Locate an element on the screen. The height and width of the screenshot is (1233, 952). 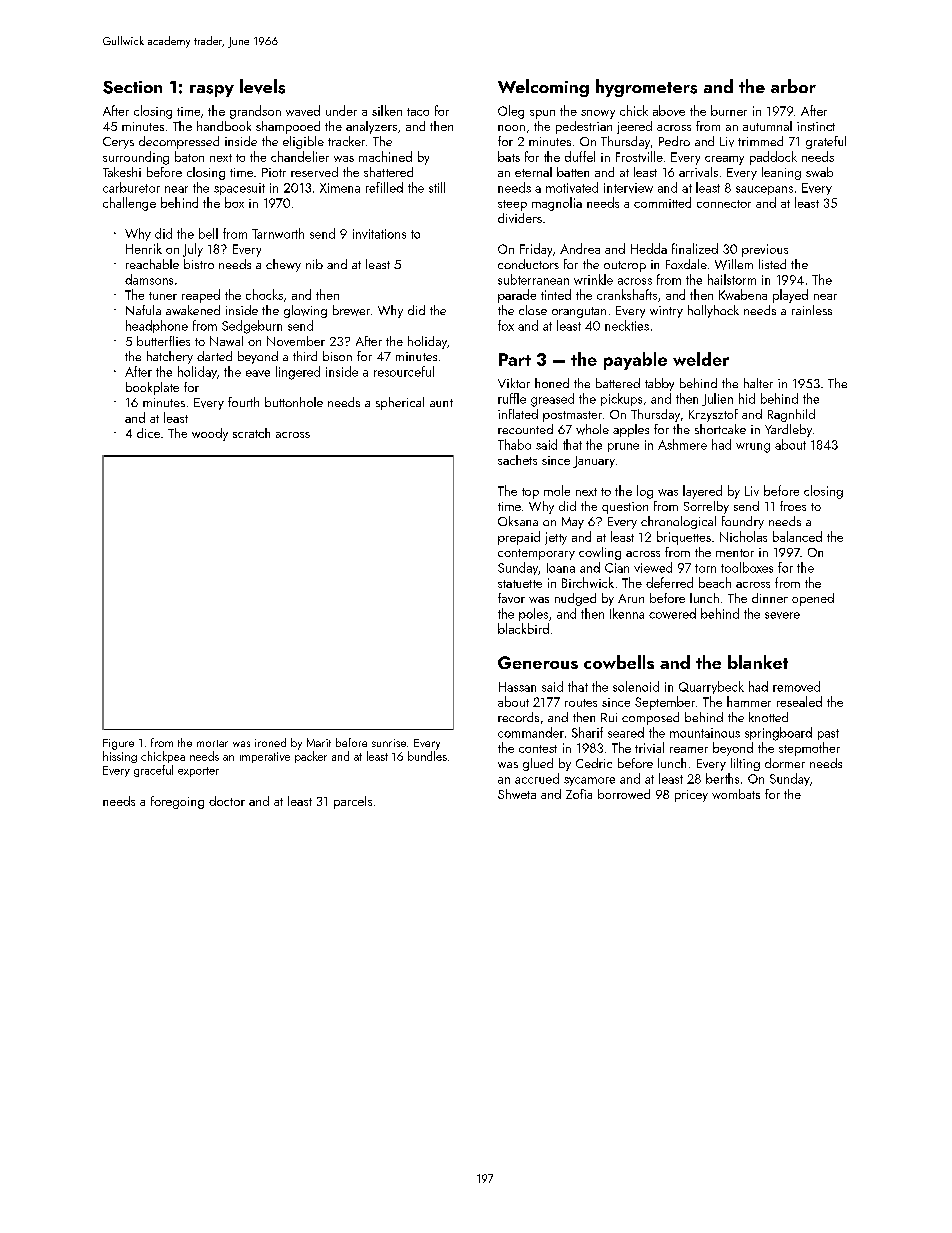
Hassan is located at coordinates (517, 687).
